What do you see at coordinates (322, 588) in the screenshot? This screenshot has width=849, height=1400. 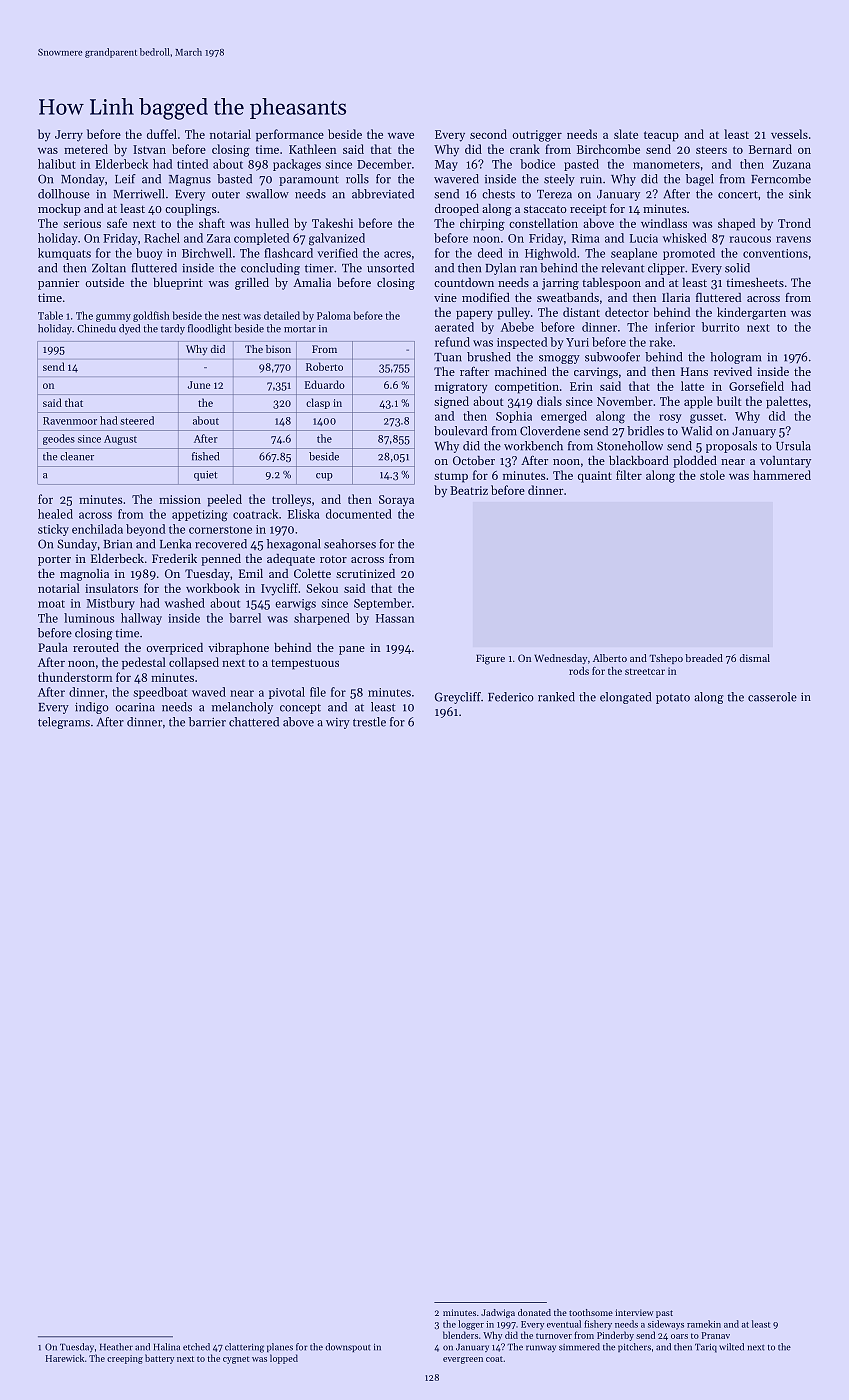 I see `Sekou` at bounding box center [322, 588].
